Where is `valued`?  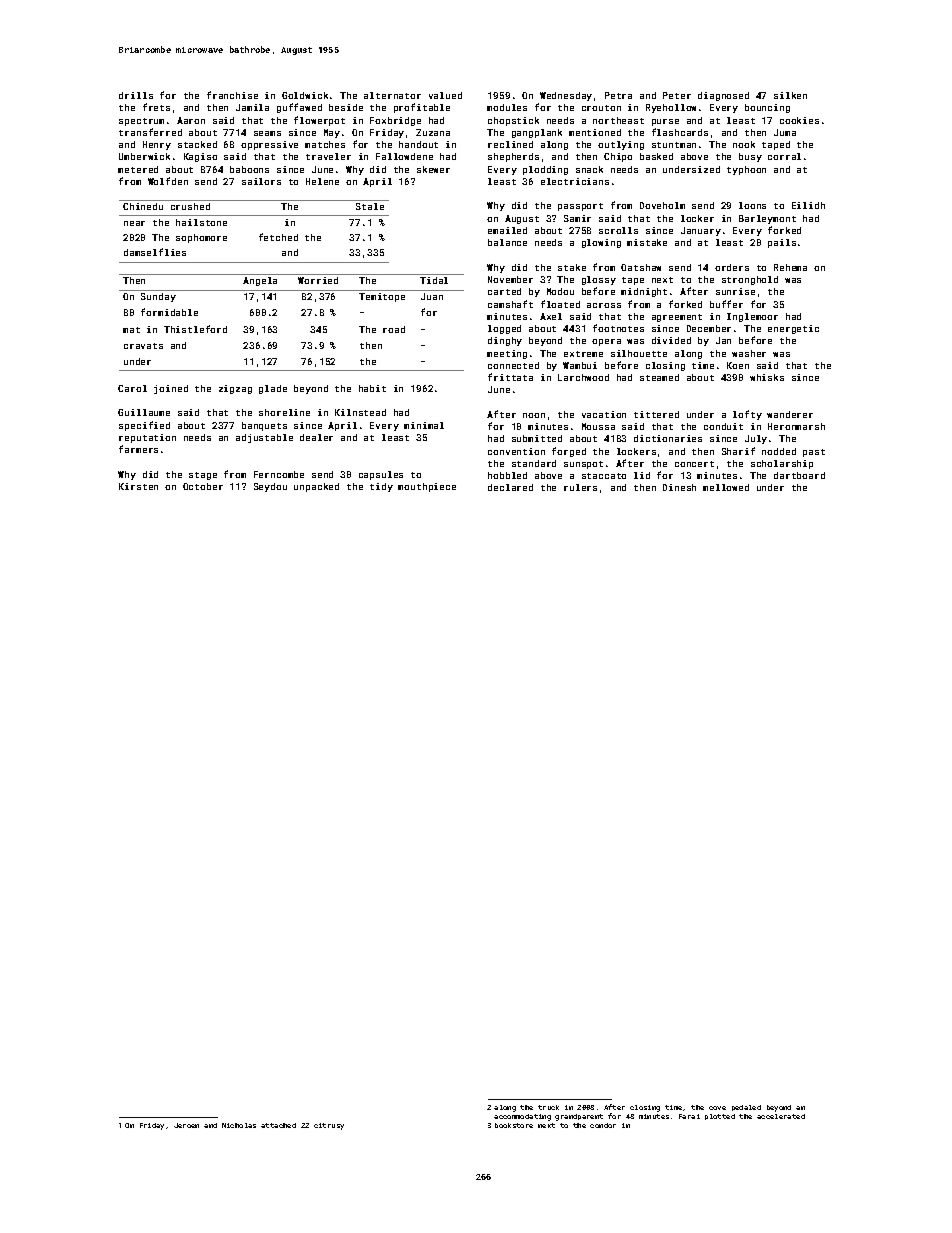
valued is located at coordinates (445, 95).
